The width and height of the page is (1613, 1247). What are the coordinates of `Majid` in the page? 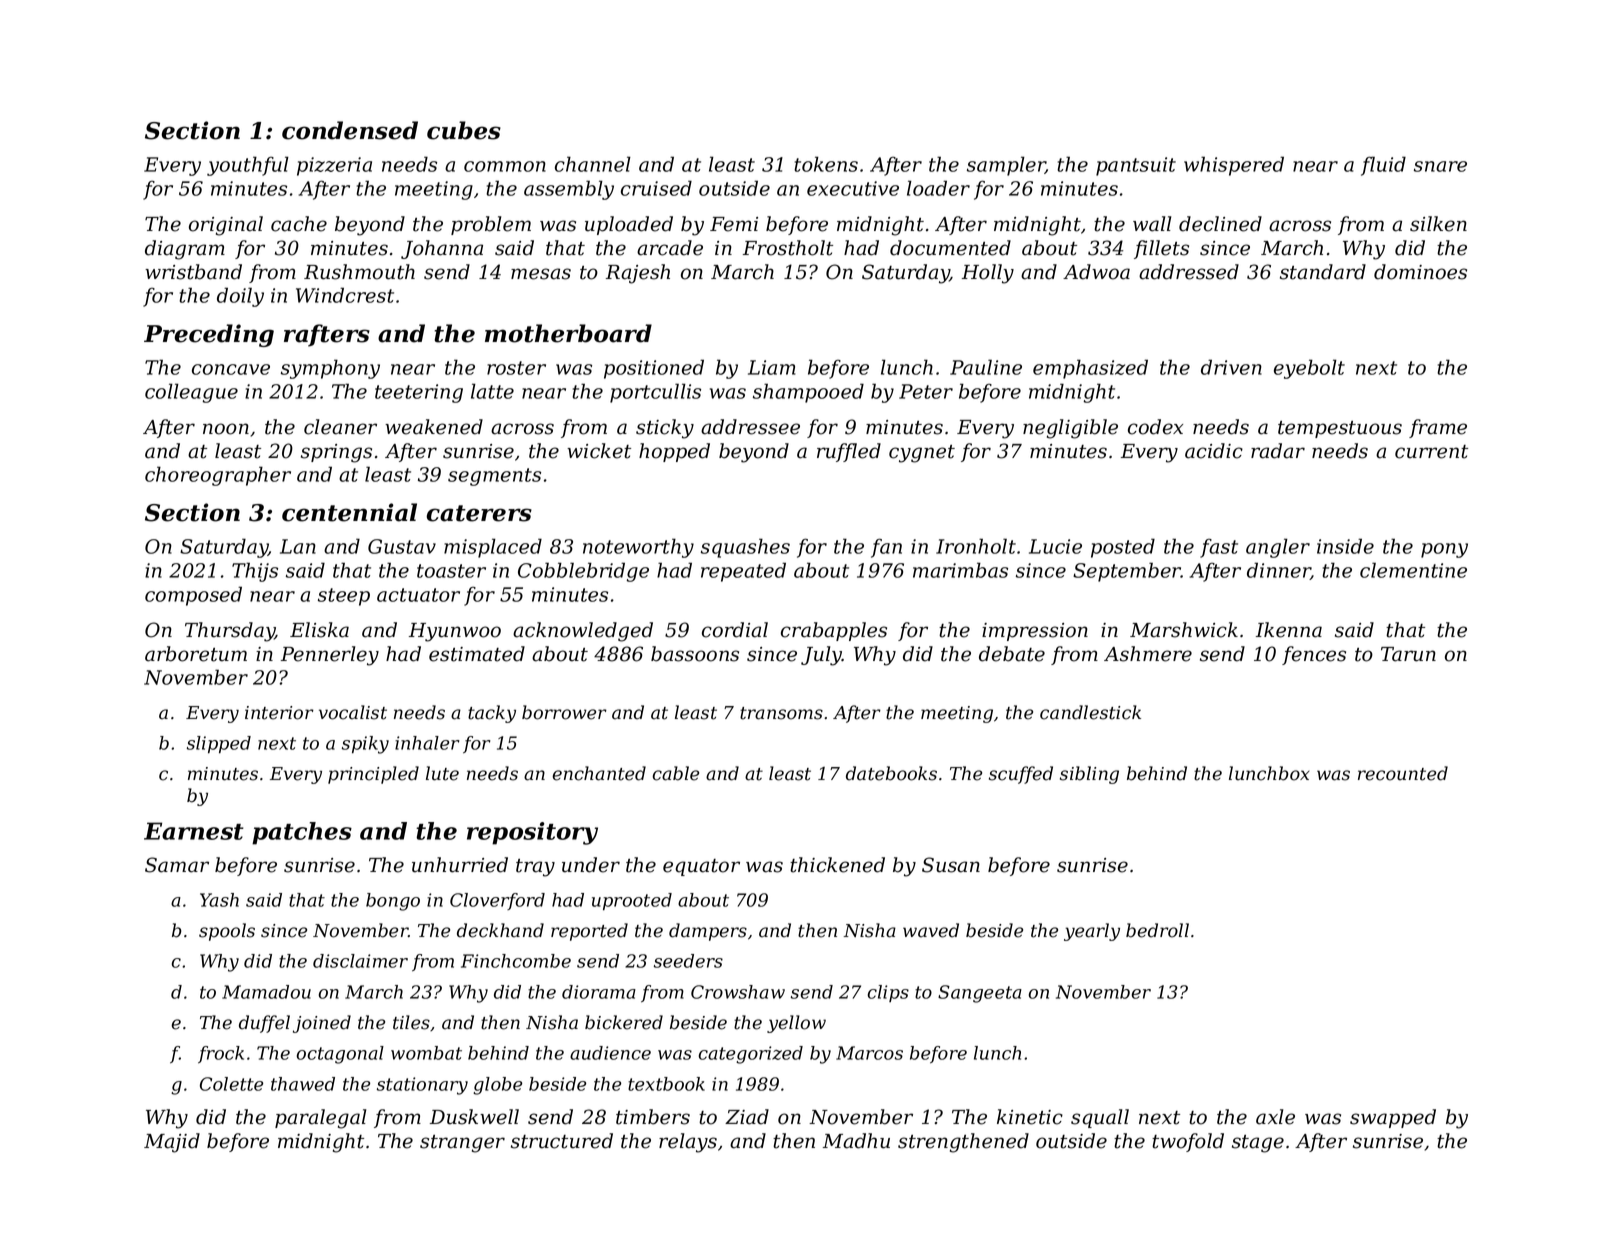 It's located at (172, 1143).
